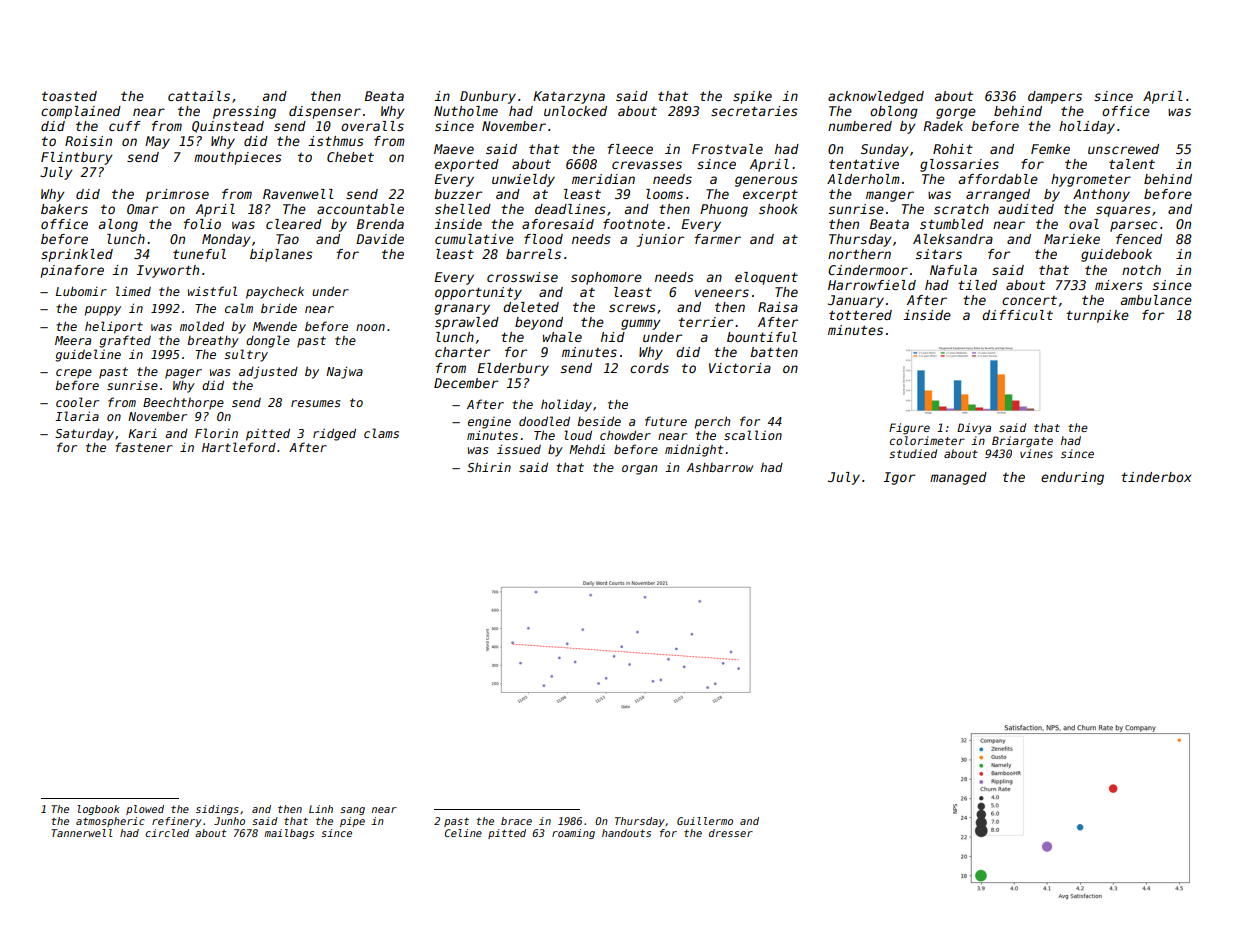 The image size is (1233, 952). I want to click on Shirin, so click(489, 467).
